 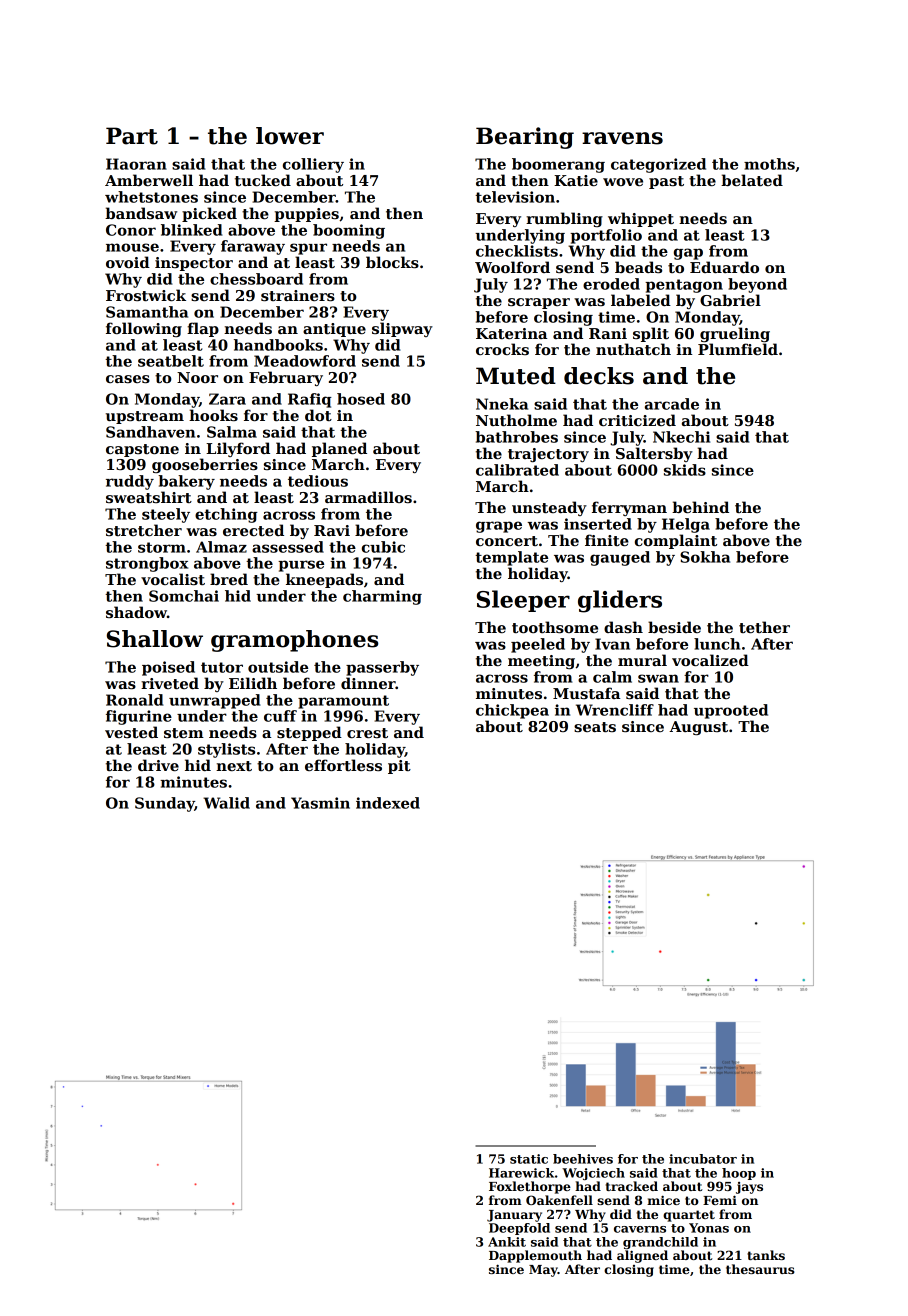 I want to click on uprooted, so click(x=731, y=711).
